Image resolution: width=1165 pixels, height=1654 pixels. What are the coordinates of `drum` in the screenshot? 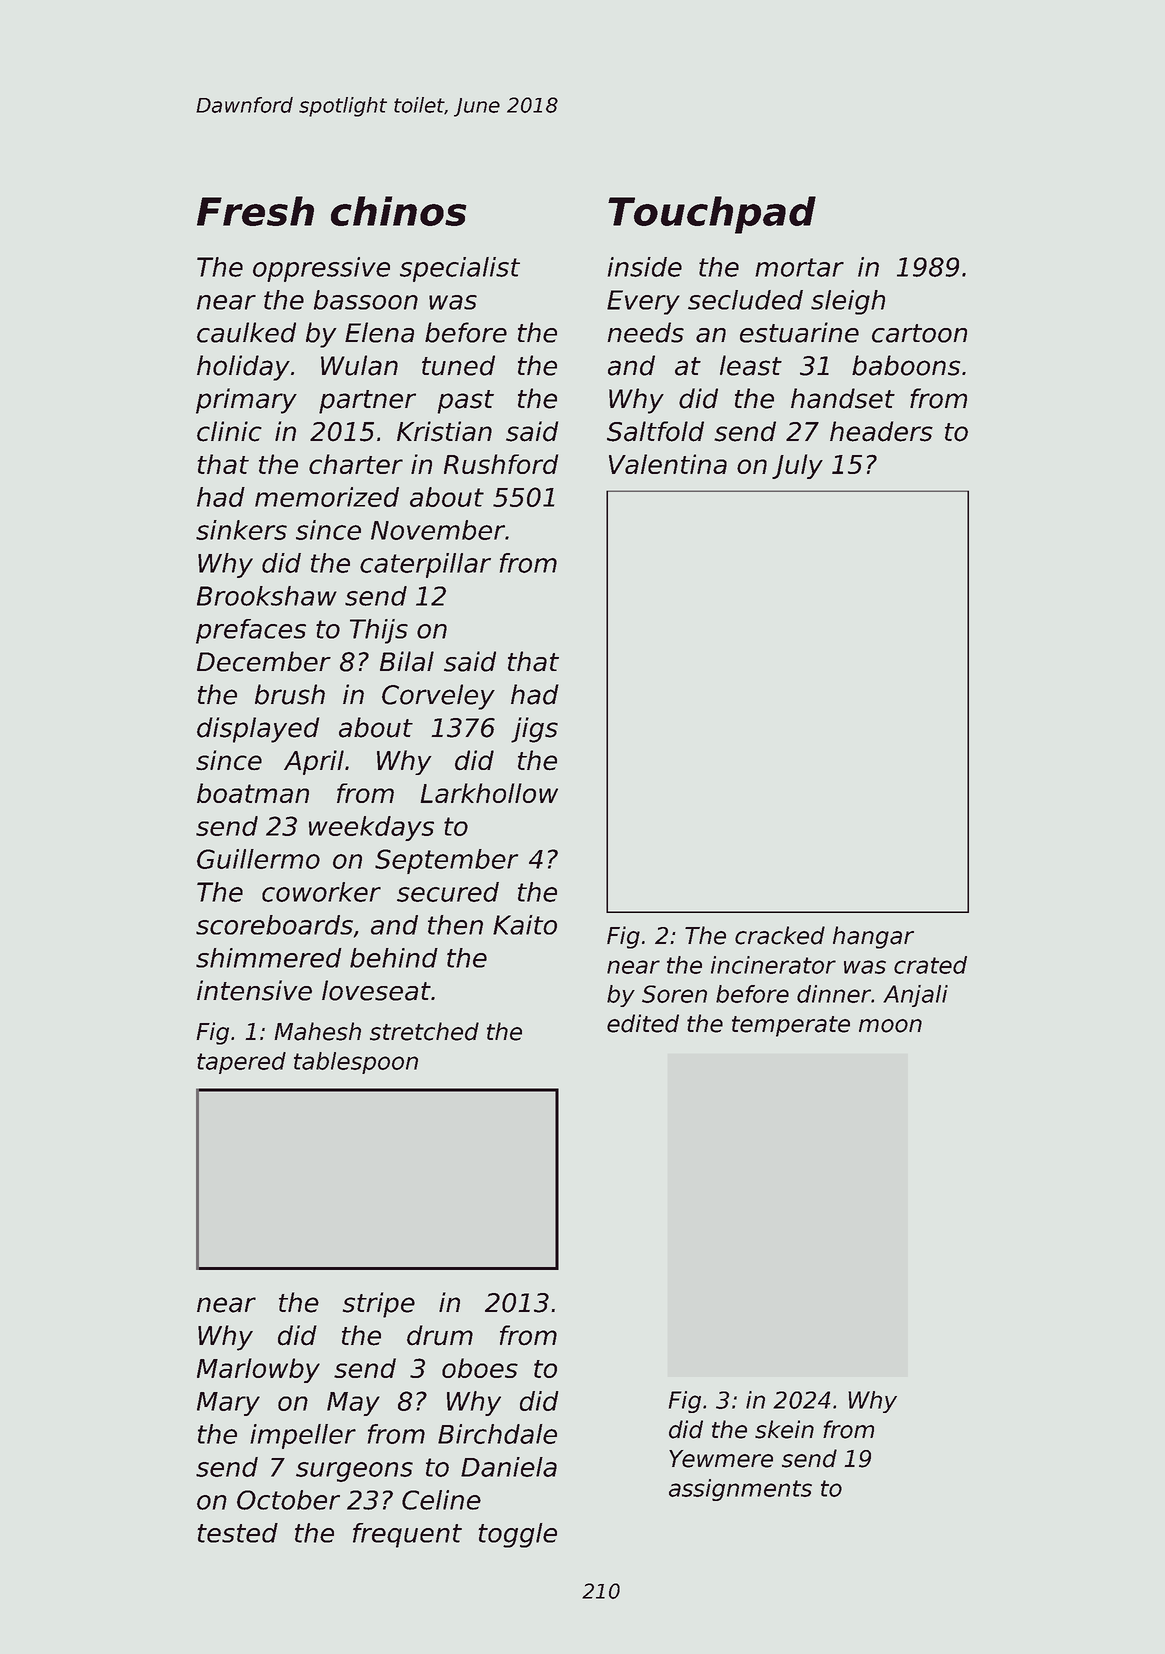 It's located at (440, 1335).
